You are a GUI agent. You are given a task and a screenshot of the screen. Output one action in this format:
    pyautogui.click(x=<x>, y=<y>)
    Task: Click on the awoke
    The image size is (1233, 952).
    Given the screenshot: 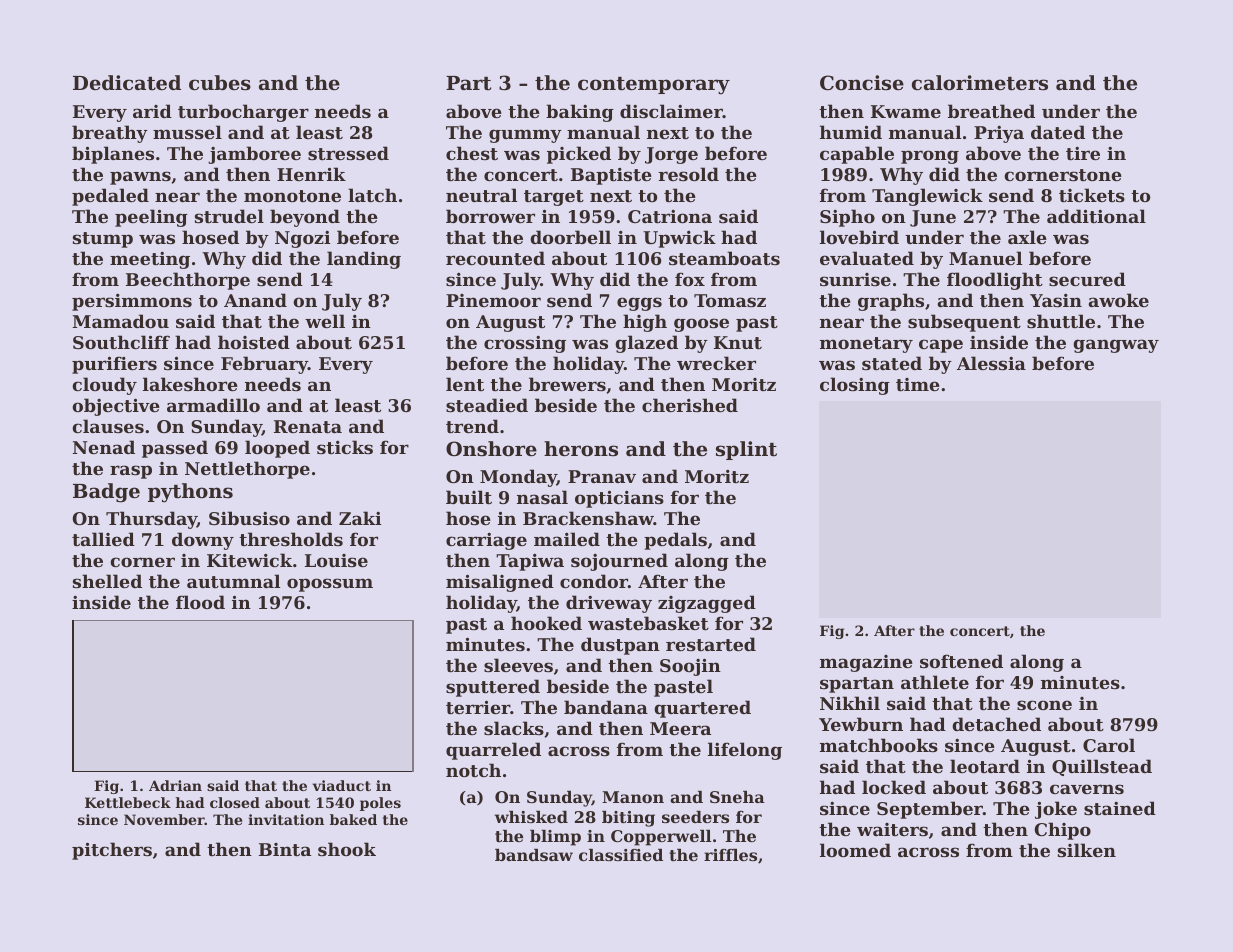 What is the action you would take?
    pyautogui.click(x=1119, y=300)
